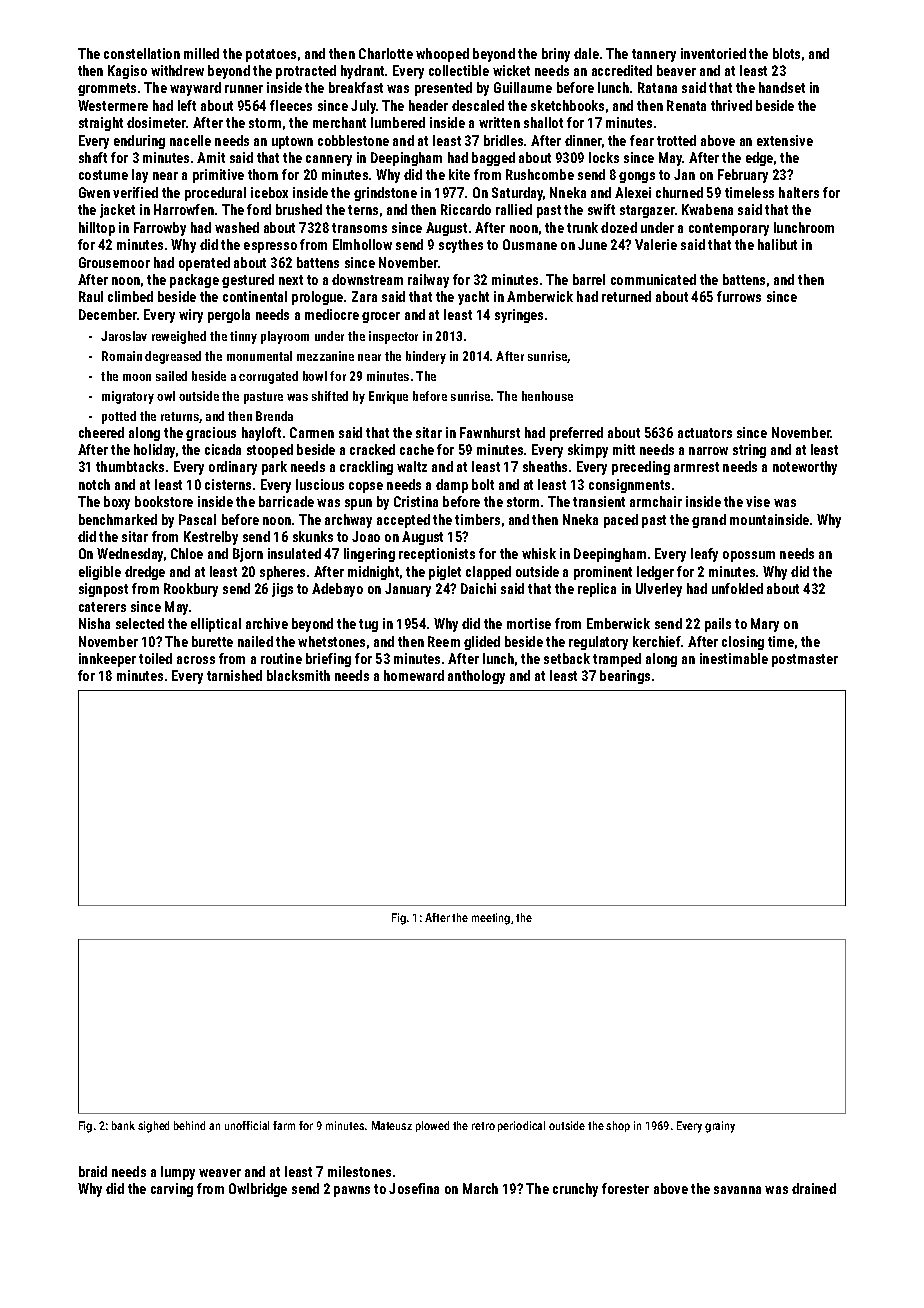 The height and width of the image is (1308, 924). What do you see at coordinates (107, 660) in the image?
I see `innkeeper` at bounding box center [107, 660].
